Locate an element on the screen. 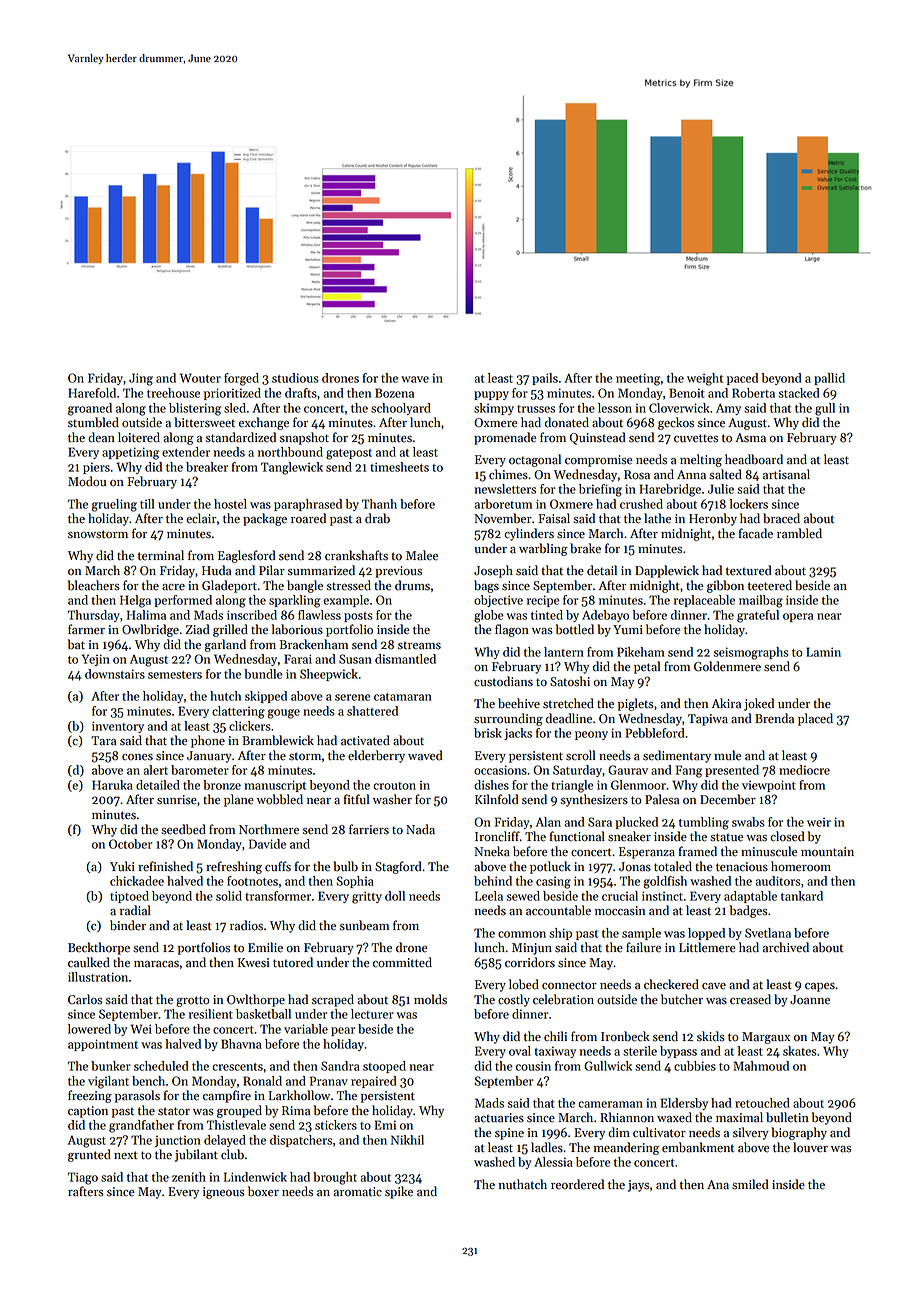  lesson is located at coordinates (615, 408).
